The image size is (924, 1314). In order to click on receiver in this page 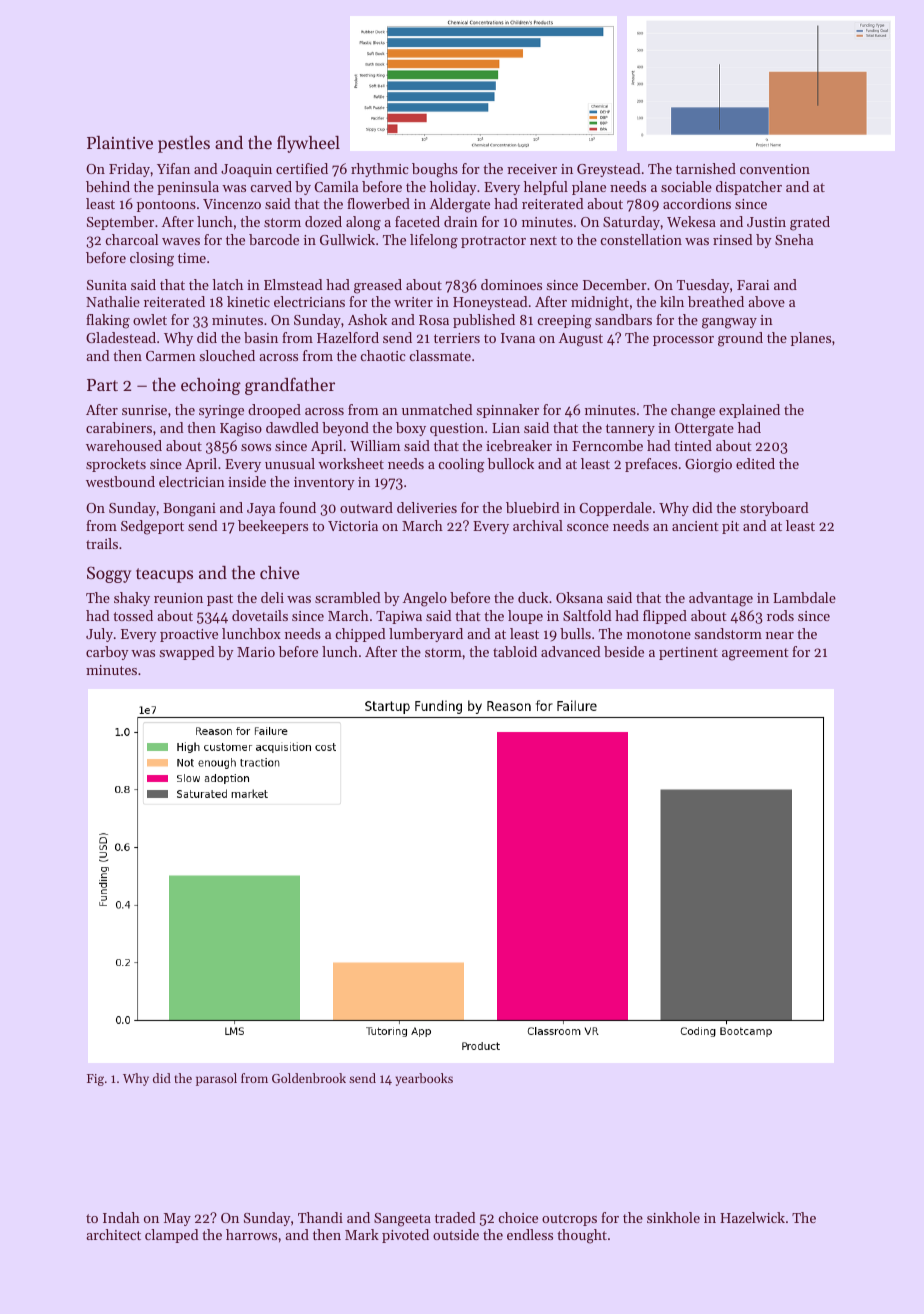, I will do `click(532, 169)`.
